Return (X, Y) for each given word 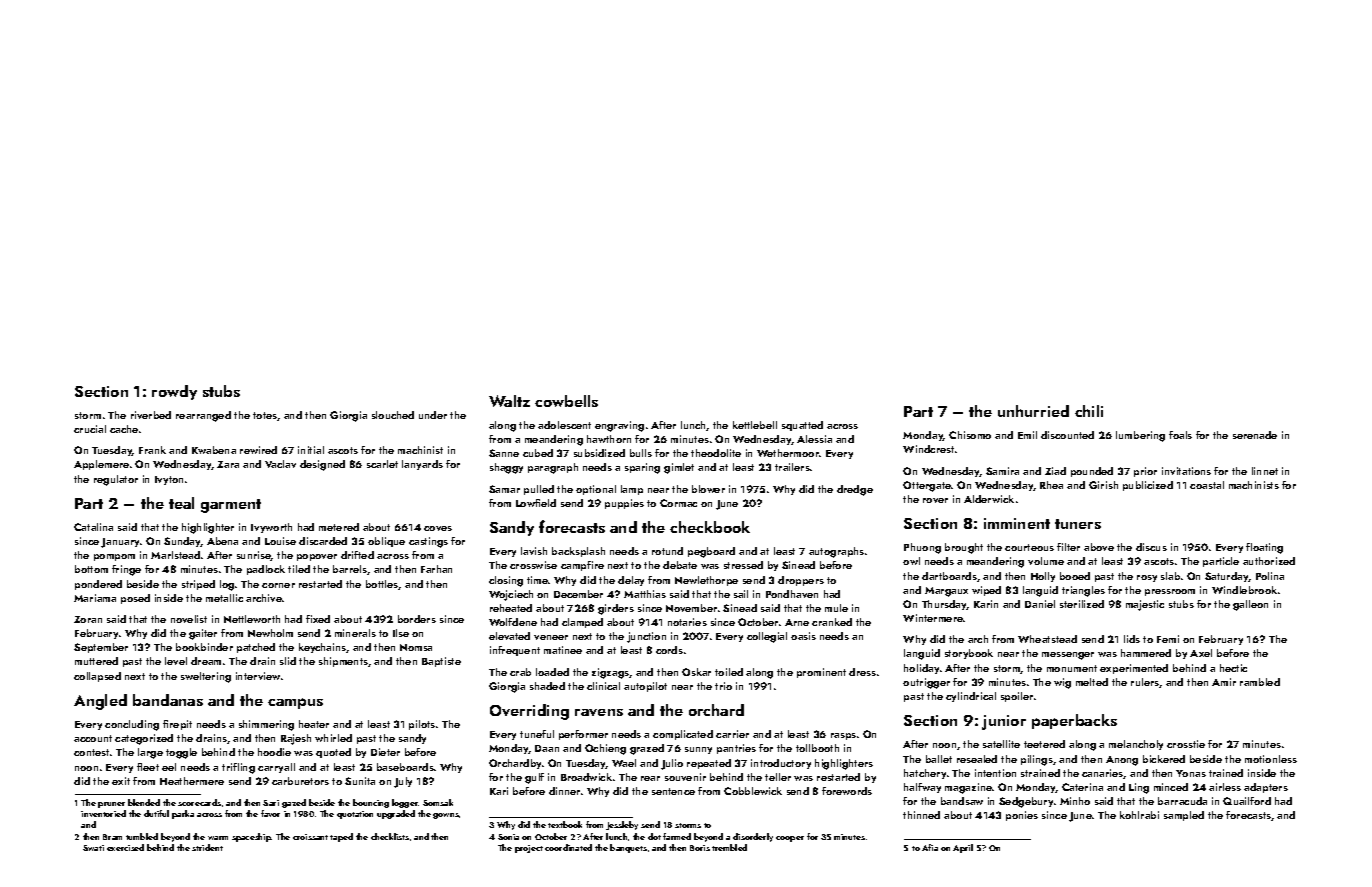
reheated (511, 608)
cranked (832, 622)
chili (1089, 411)
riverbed (151, 415)
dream (206, 661)
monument (1072, 668)
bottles (382, 585)
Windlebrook (1244, 590)
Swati (93, 848)
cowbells (566, 401)
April (963, 848)
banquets (628, 848)
